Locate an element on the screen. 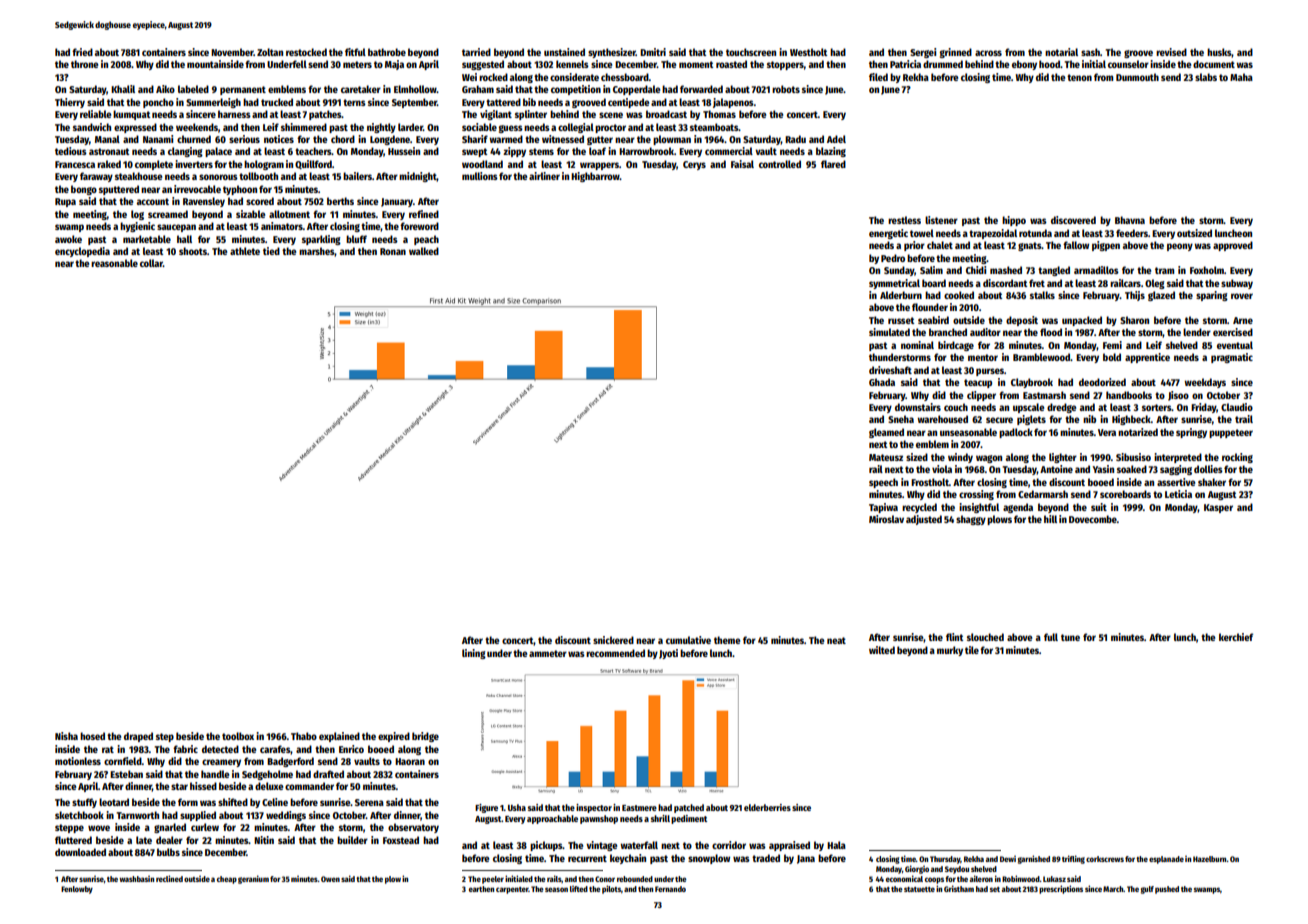 The height and width of the screenshot is (924, 1308). Copperdale is located at coordinates (636, 90).
